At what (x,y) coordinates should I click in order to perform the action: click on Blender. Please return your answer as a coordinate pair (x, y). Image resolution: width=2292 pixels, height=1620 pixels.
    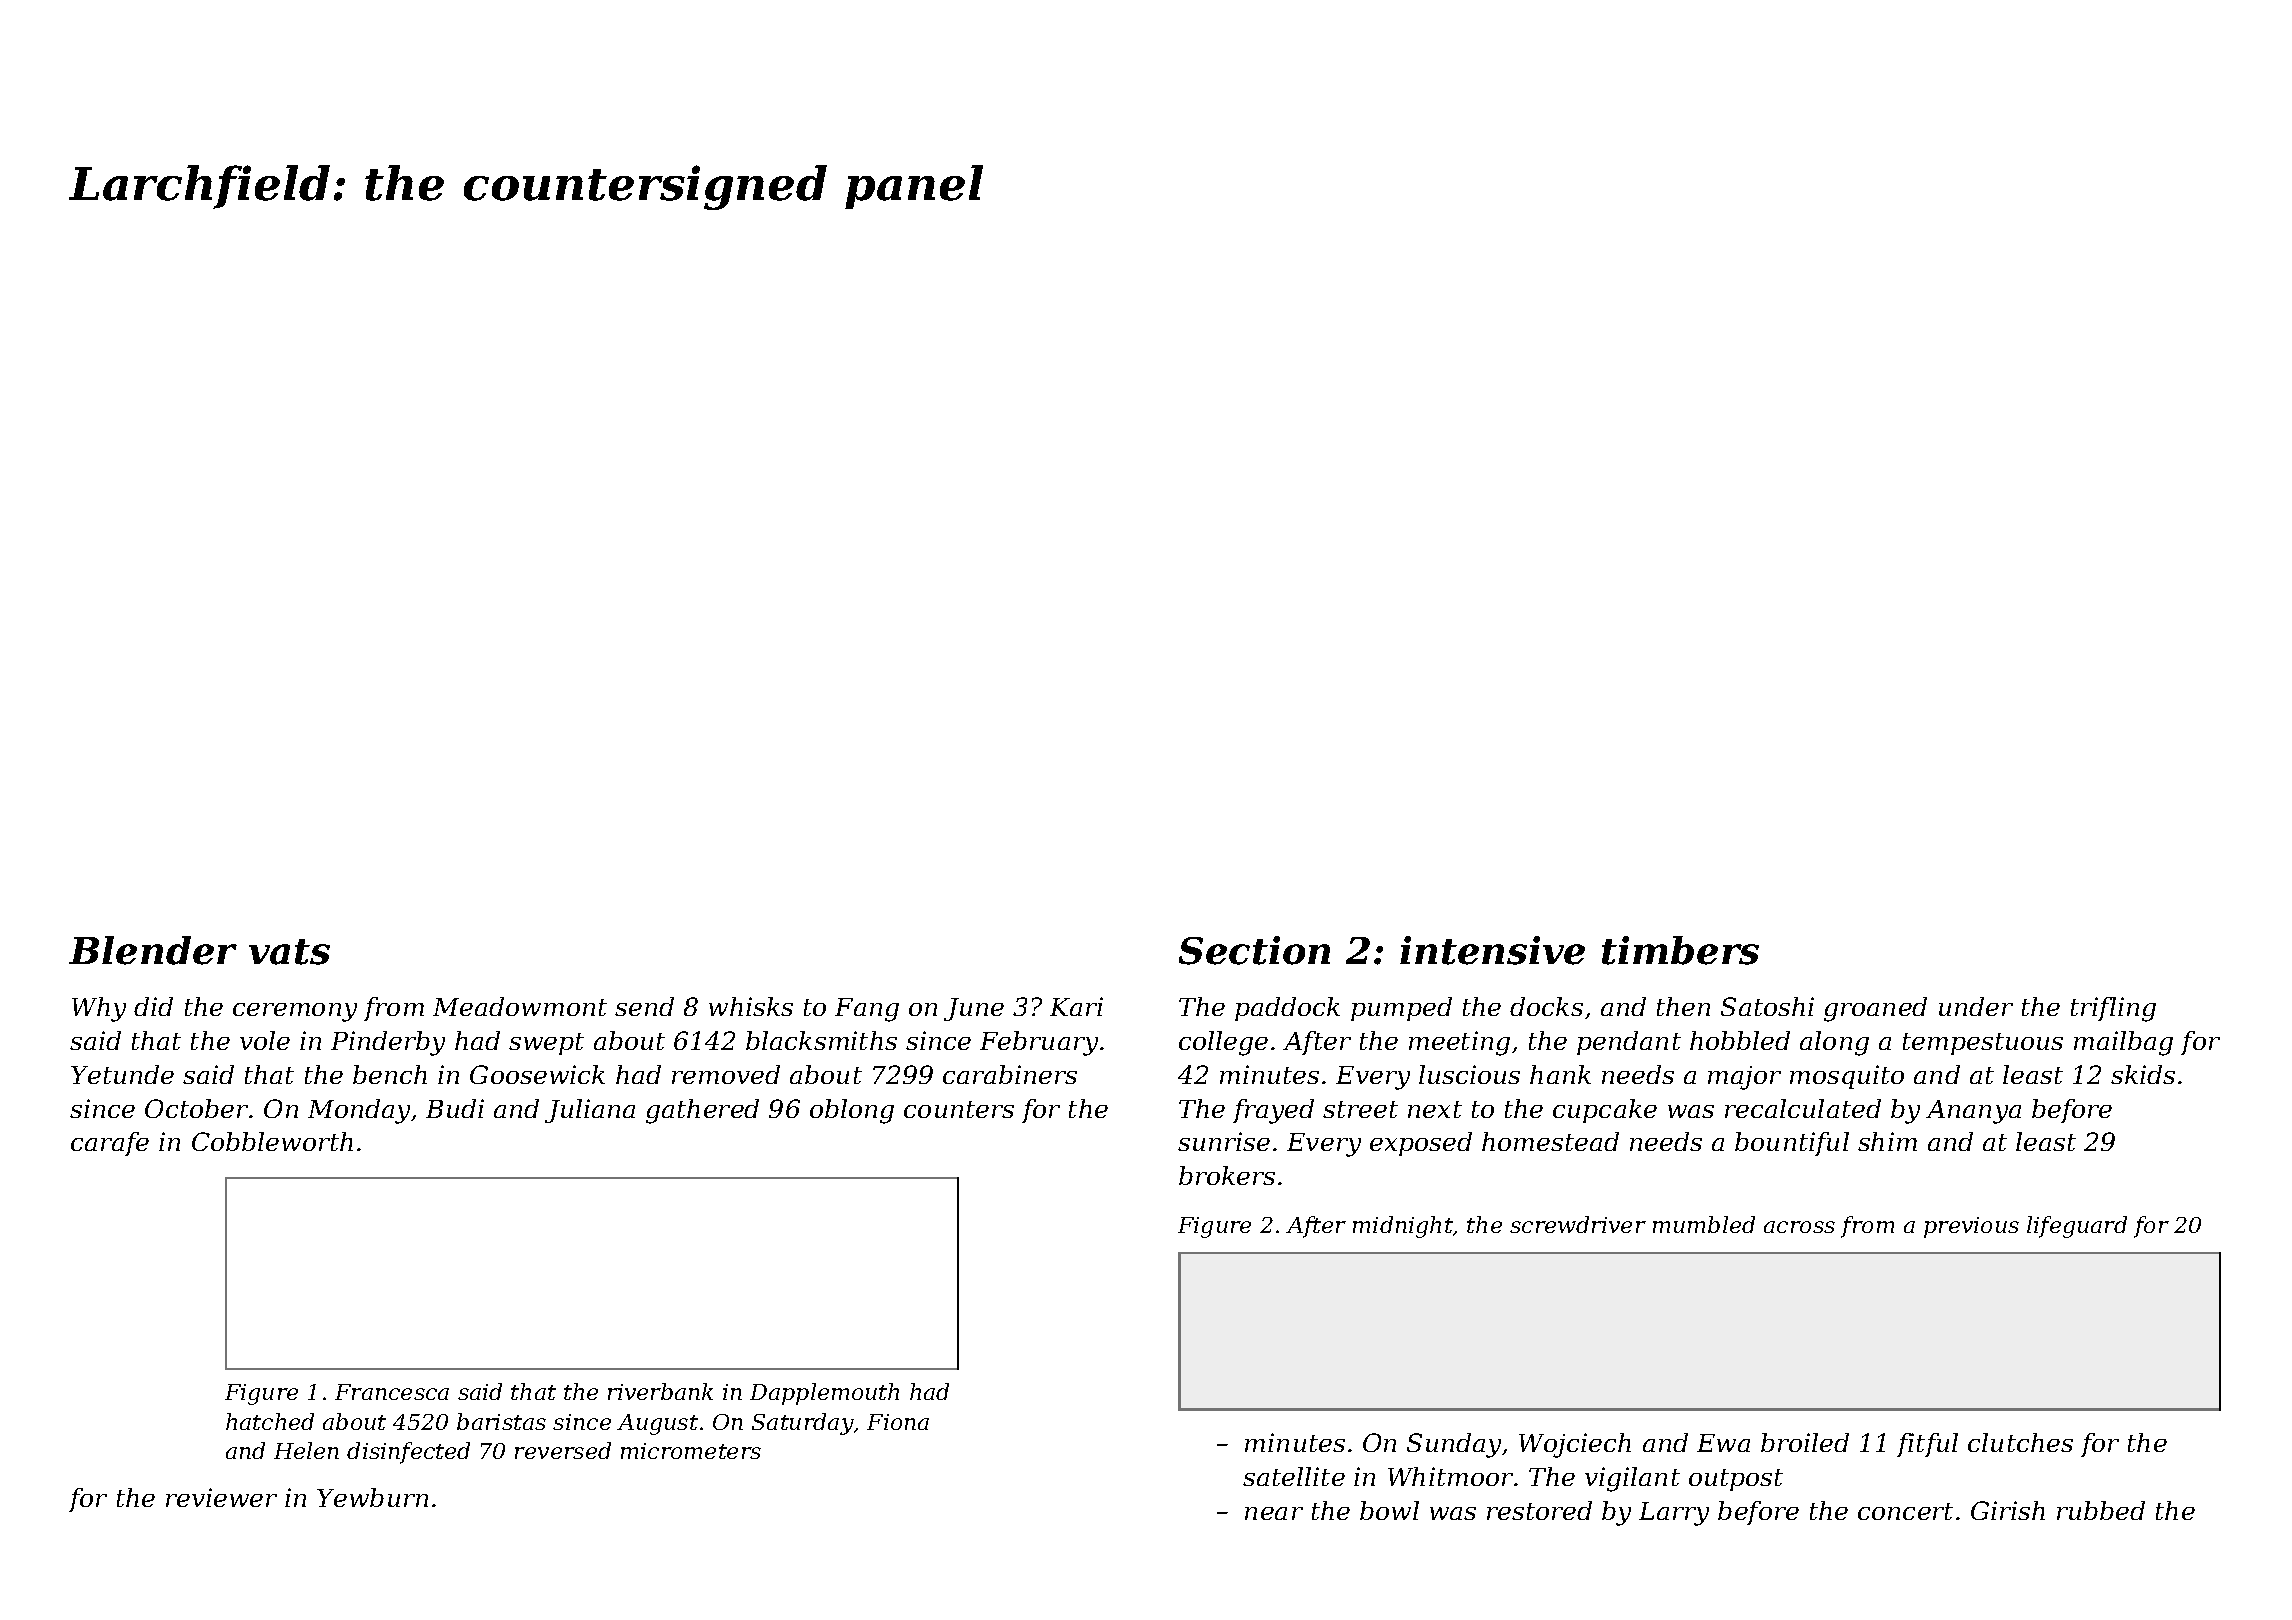
    Looking at the image, I should click on (153, 950).
